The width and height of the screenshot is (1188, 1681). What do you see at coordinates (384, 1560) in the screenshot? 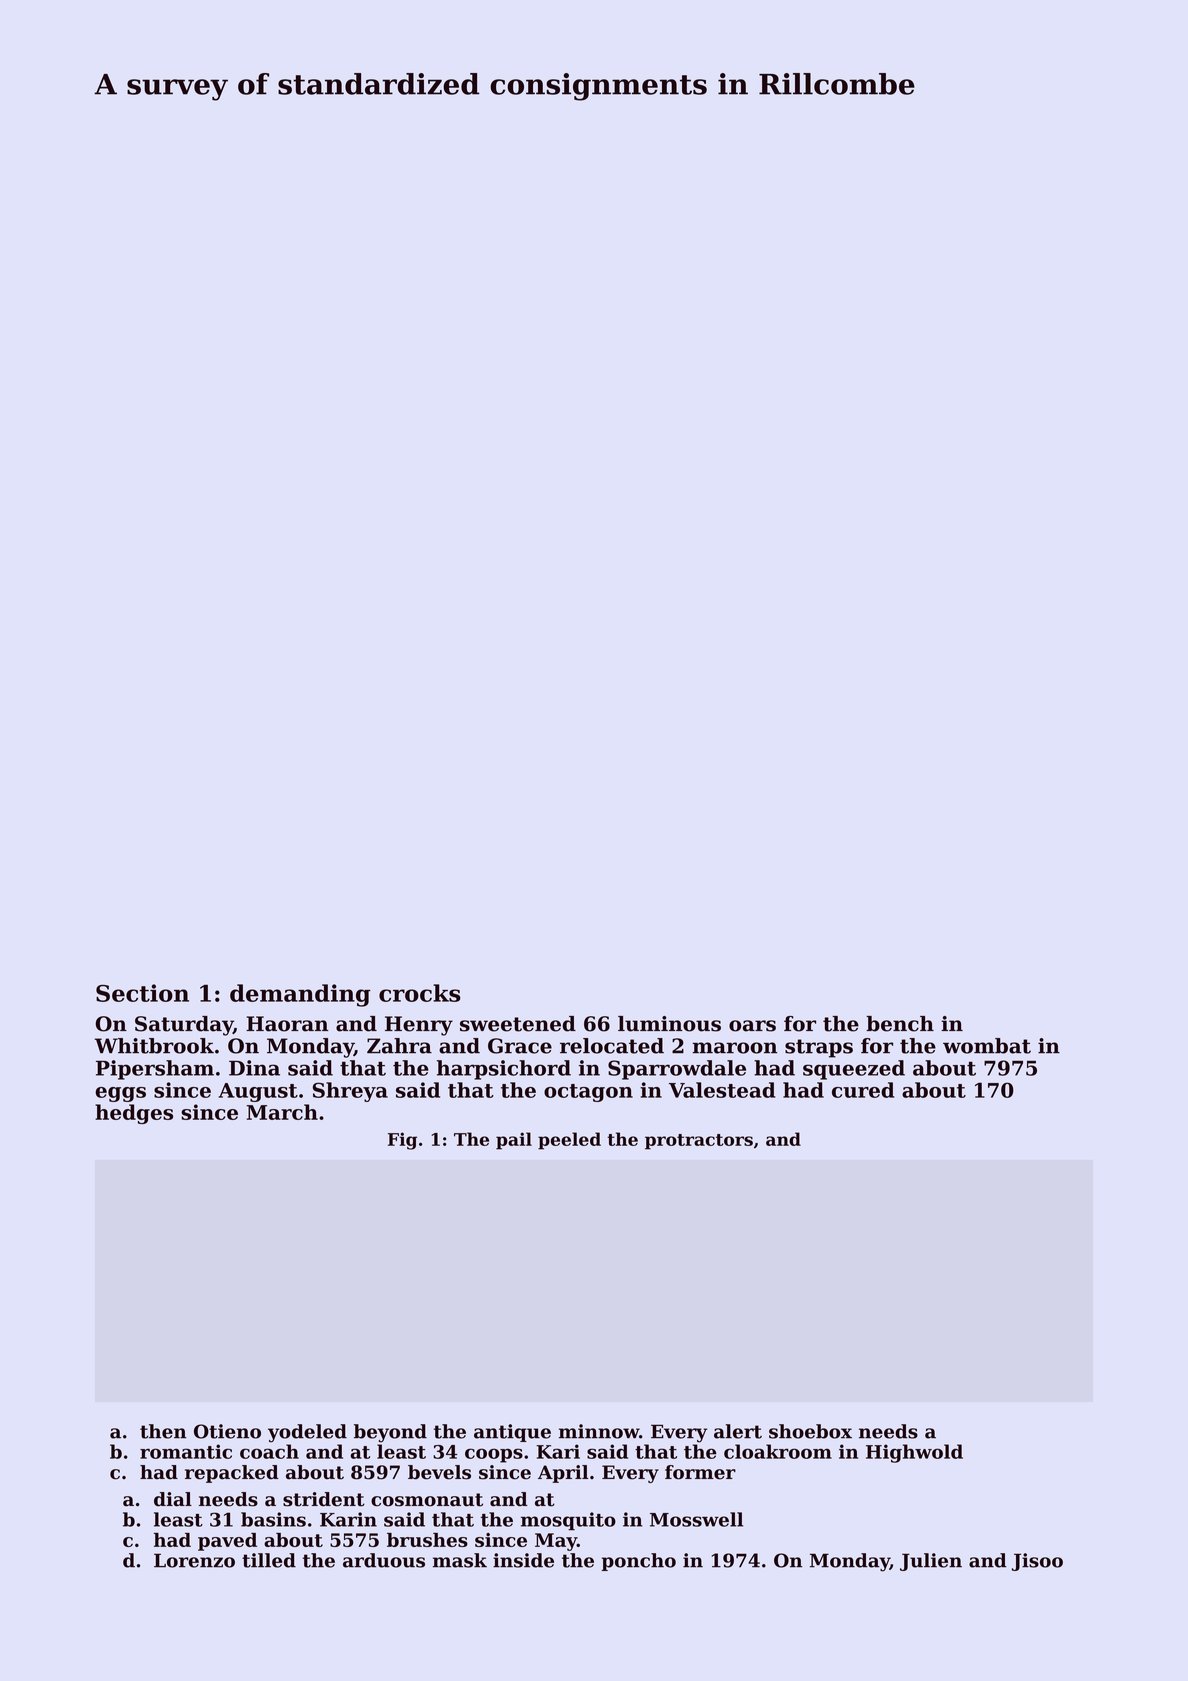
I see `arduous` at bounding box center [384, 1560].
